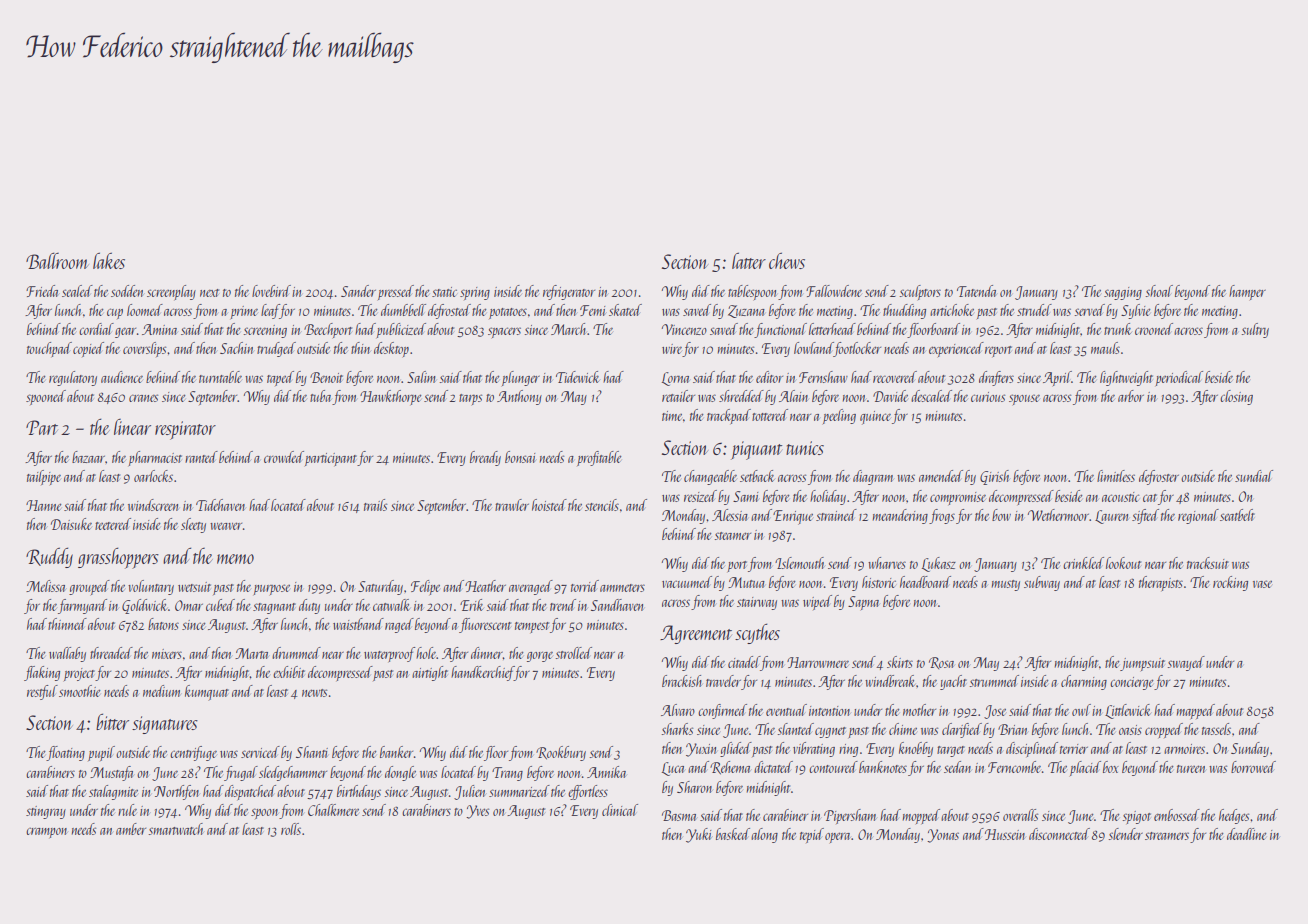 This document has width=1308, height=924. I want to click on latter, so click(749, 260).
